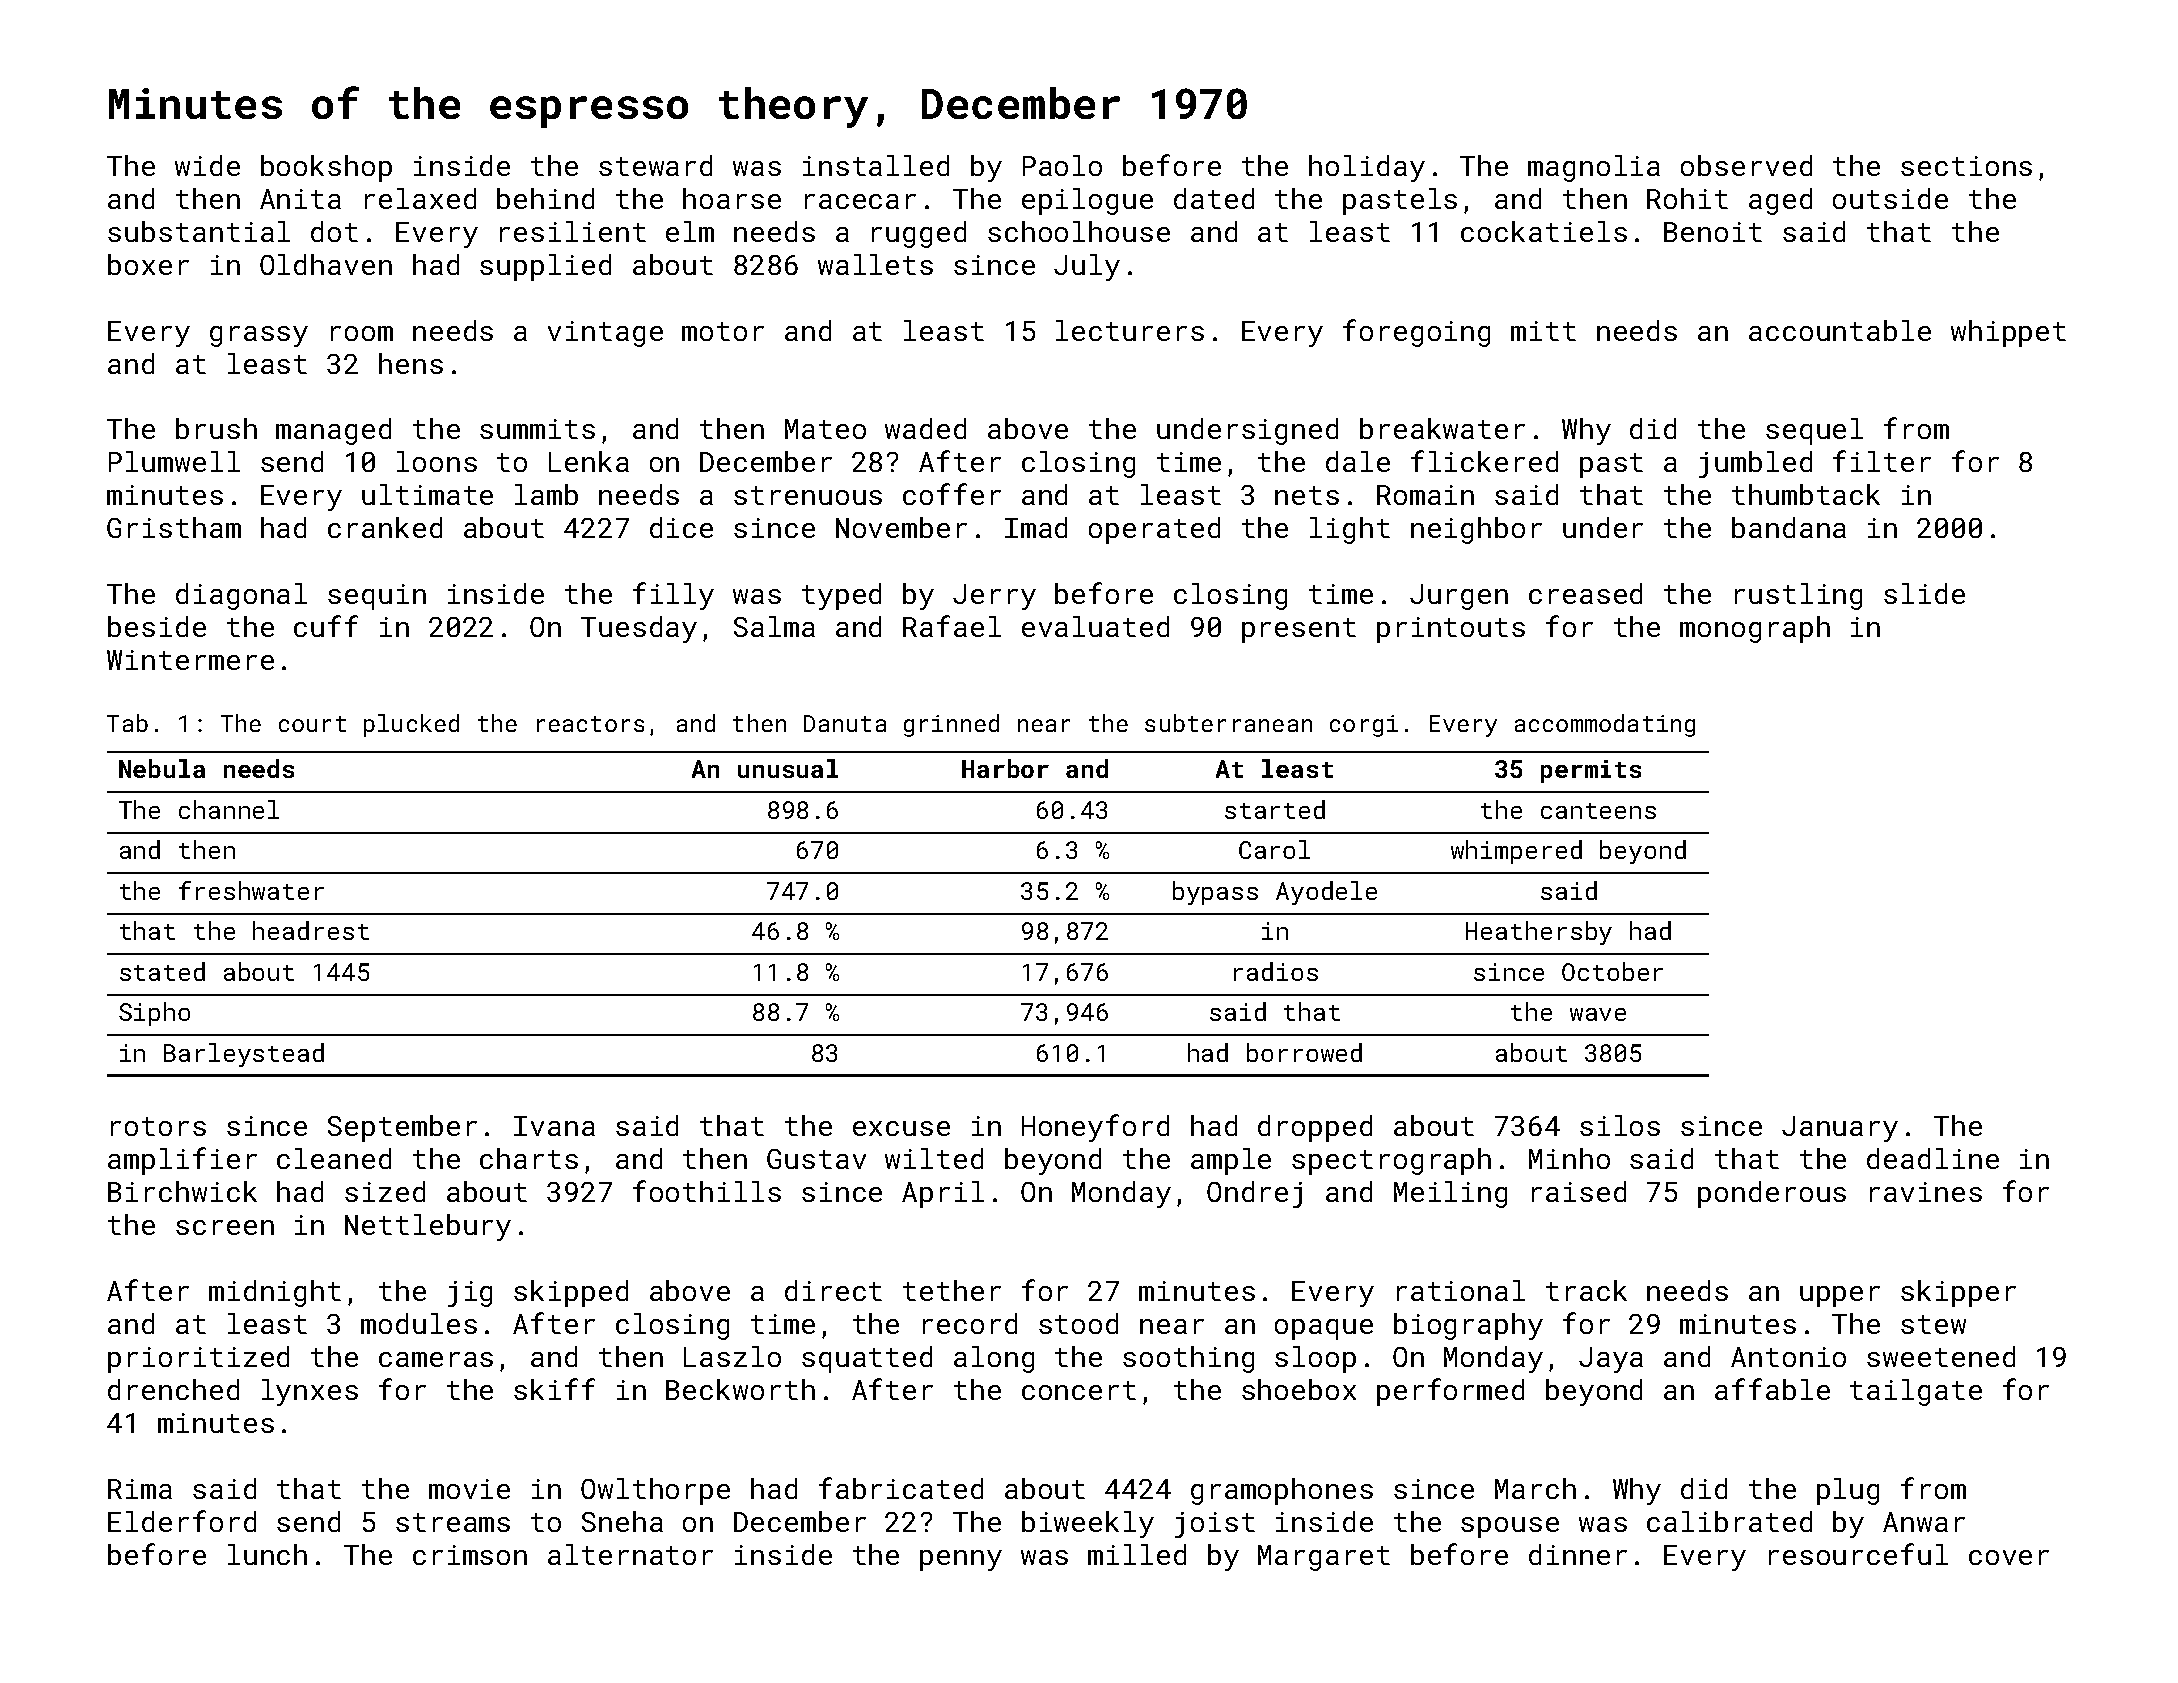 This screenshot has width=2178, height=1683. What do you see at coordinates (943, 1194) in the screenshot?
I see `April` at bounding box center [943, 1194].
